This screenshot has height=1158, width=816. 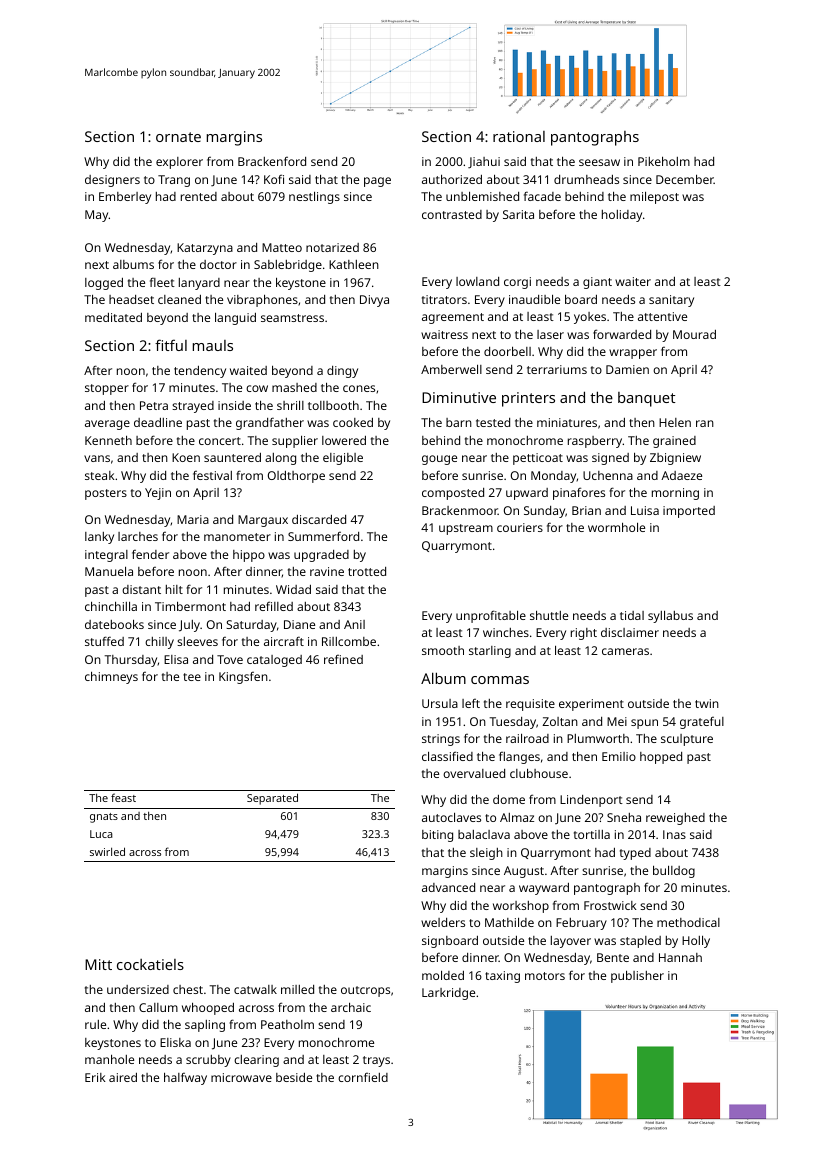 What do you see at coordinates (150, 964) in the screenshot?
I see `cockatiels` at bounding box center [150, 964].
